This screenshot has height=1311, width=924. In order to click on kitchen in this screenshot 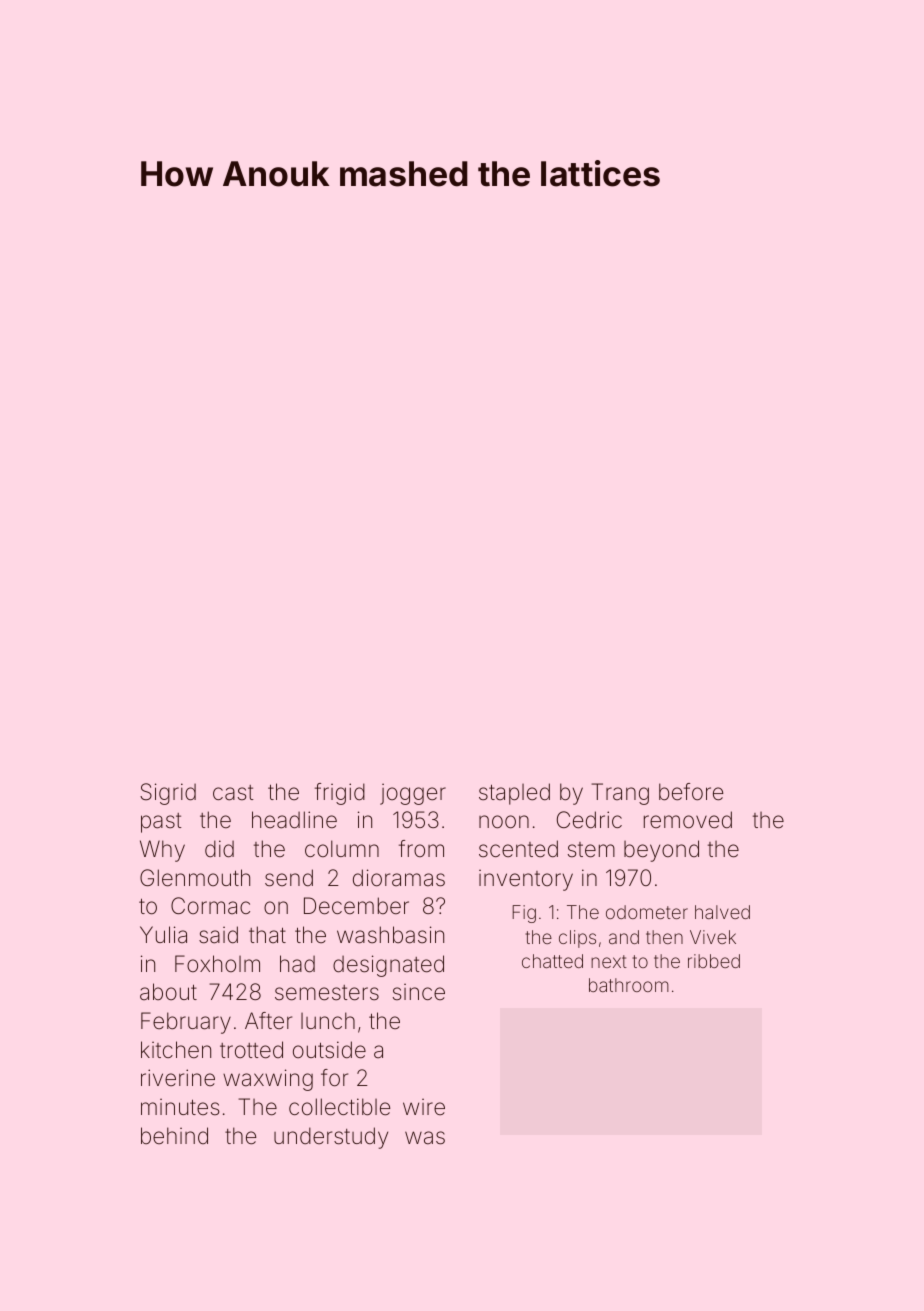, I will do `click(176, 1049)`.
